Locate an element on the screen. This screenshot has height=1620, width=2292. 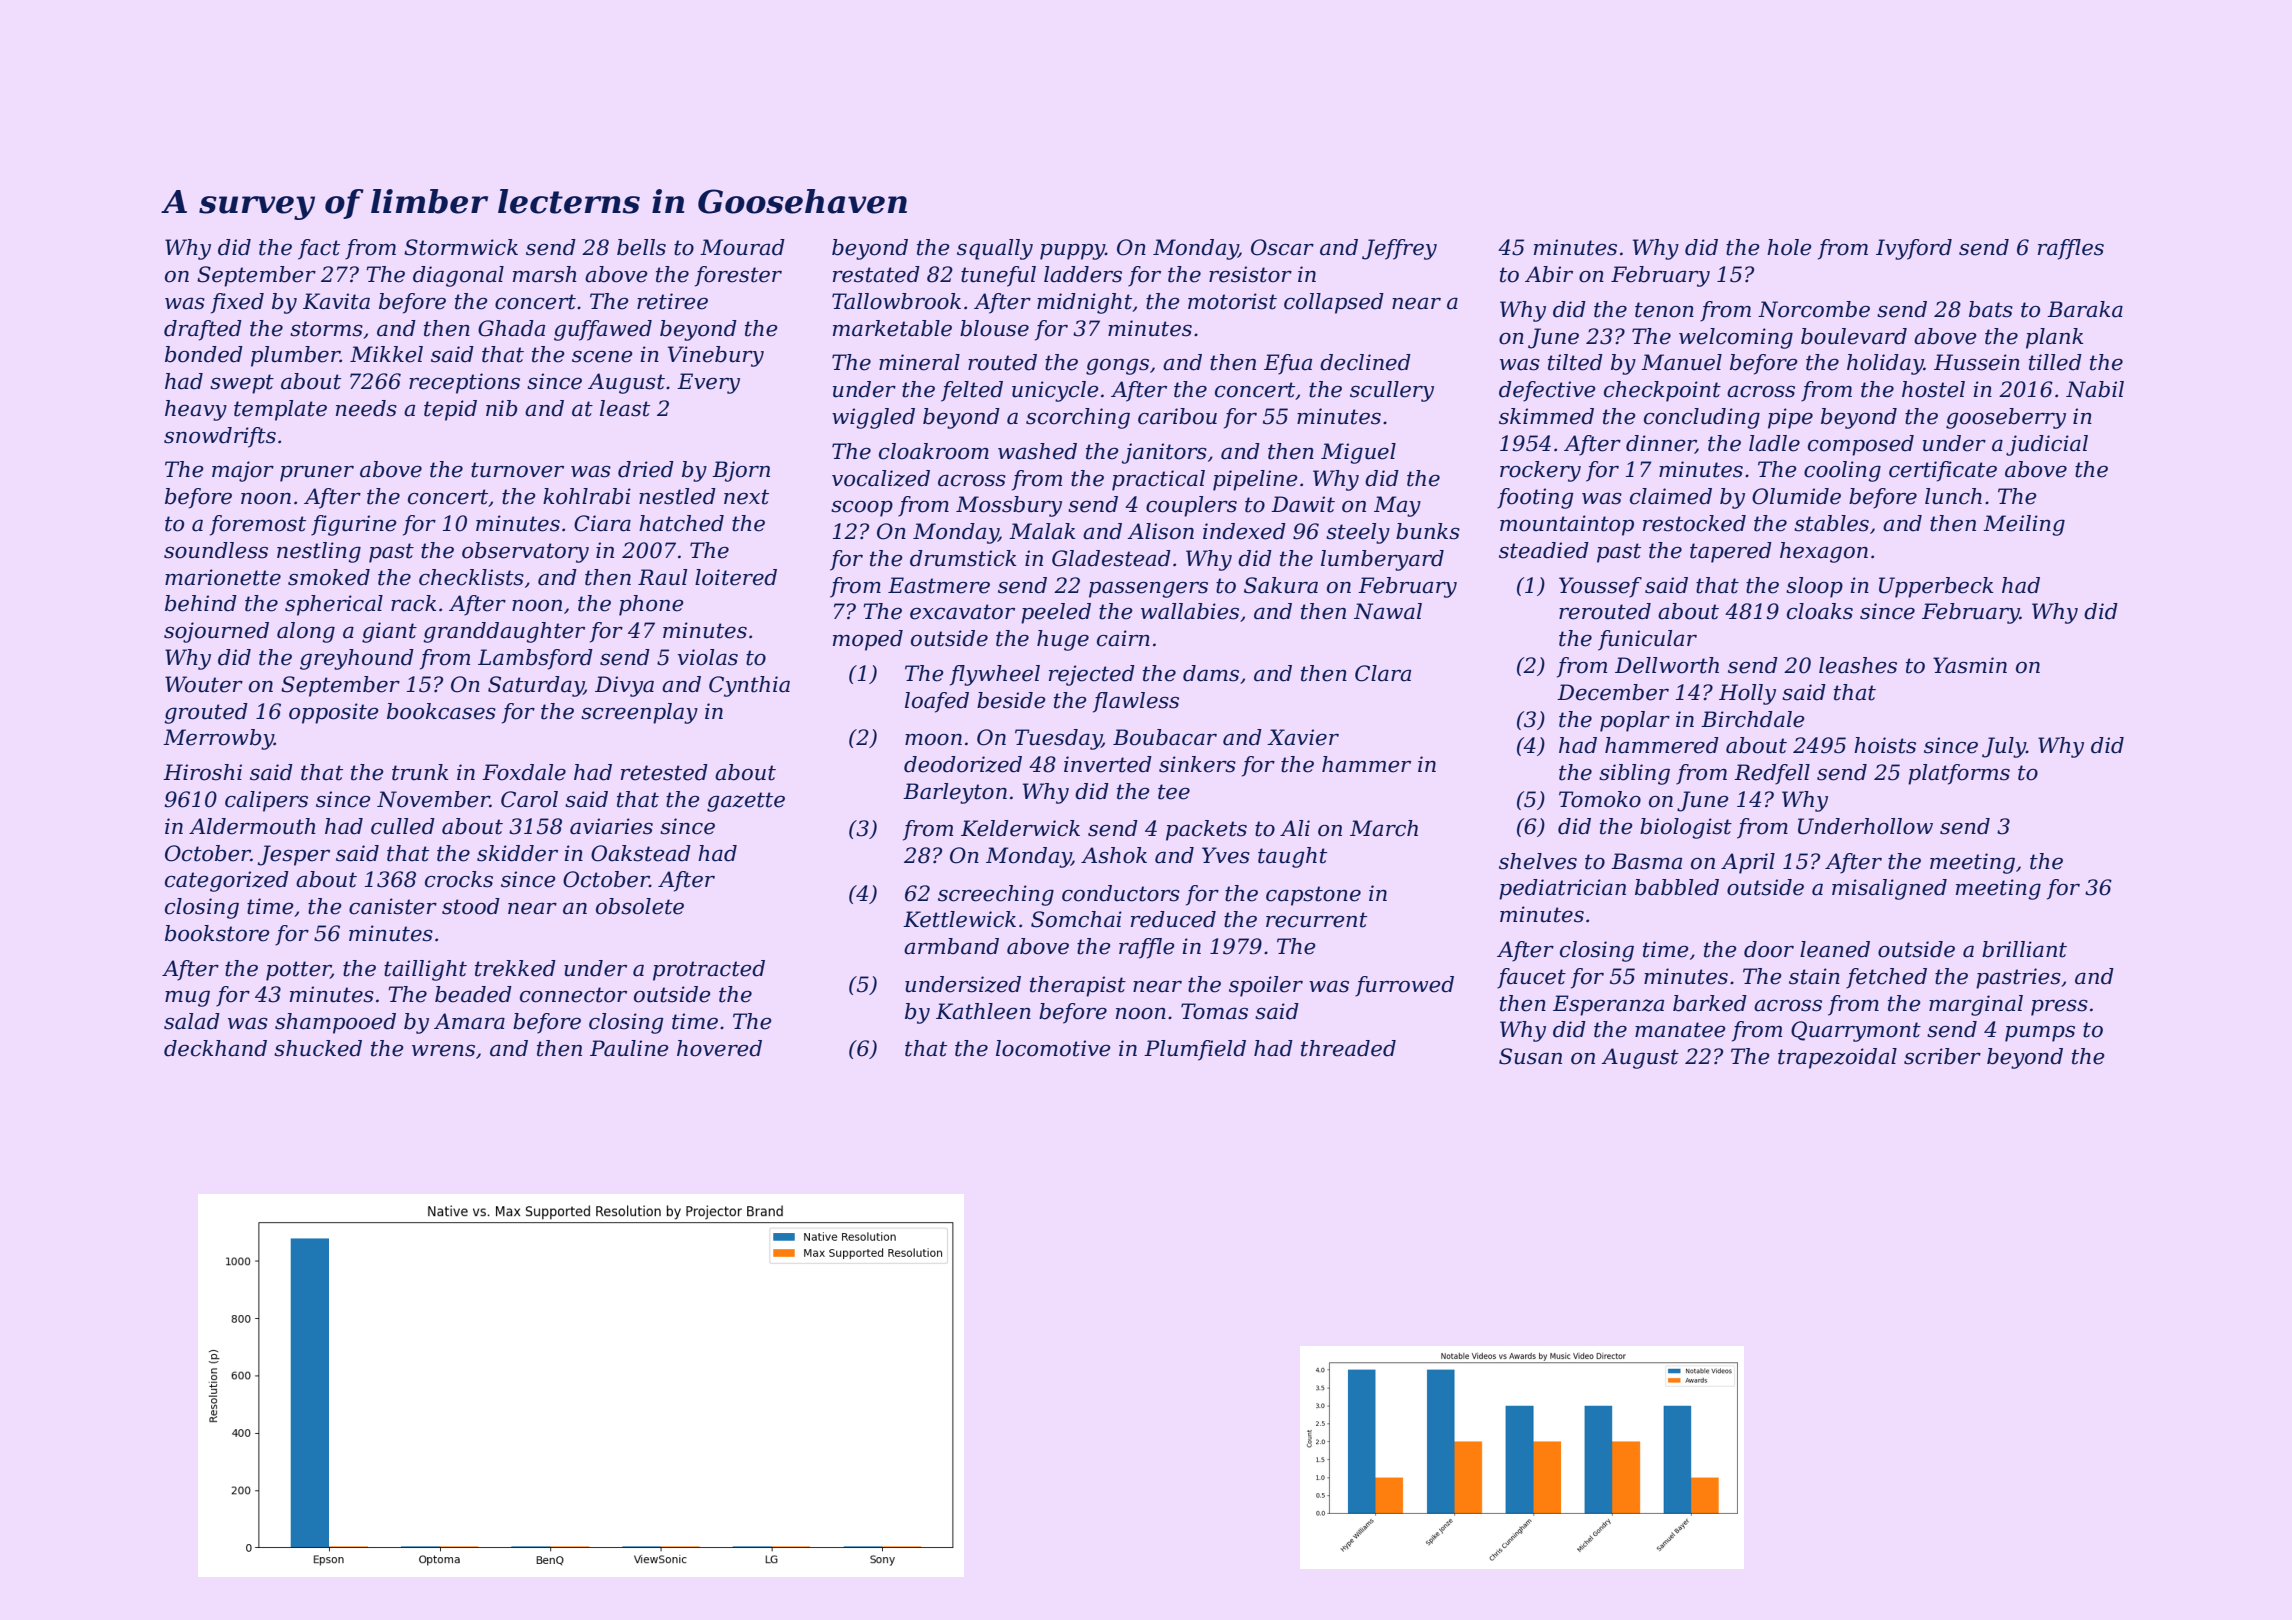
snowdrifts is located at coordinates (220, 437).
